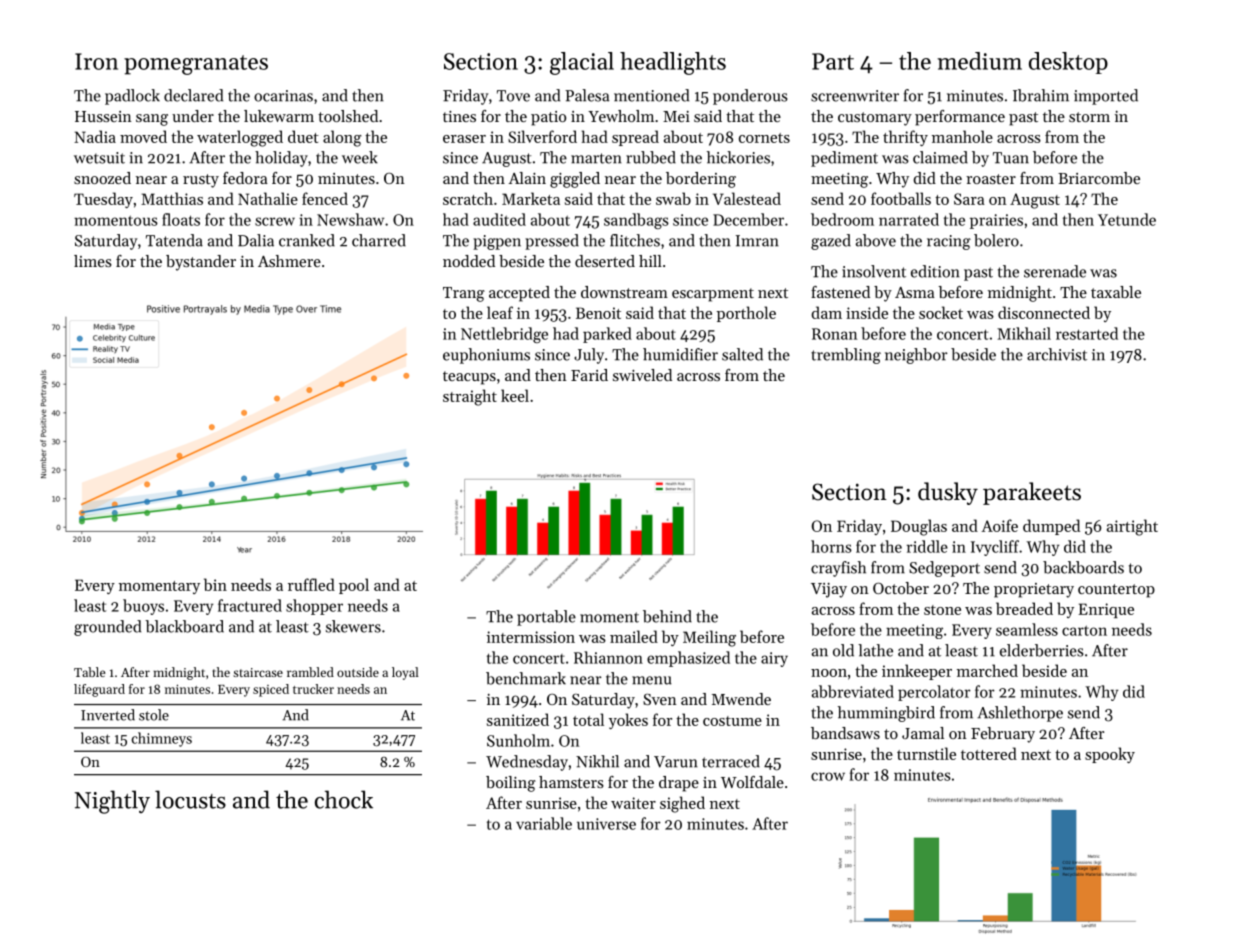 This document has height=952, width=1233. I want to click on chock, so click(344, 799).
